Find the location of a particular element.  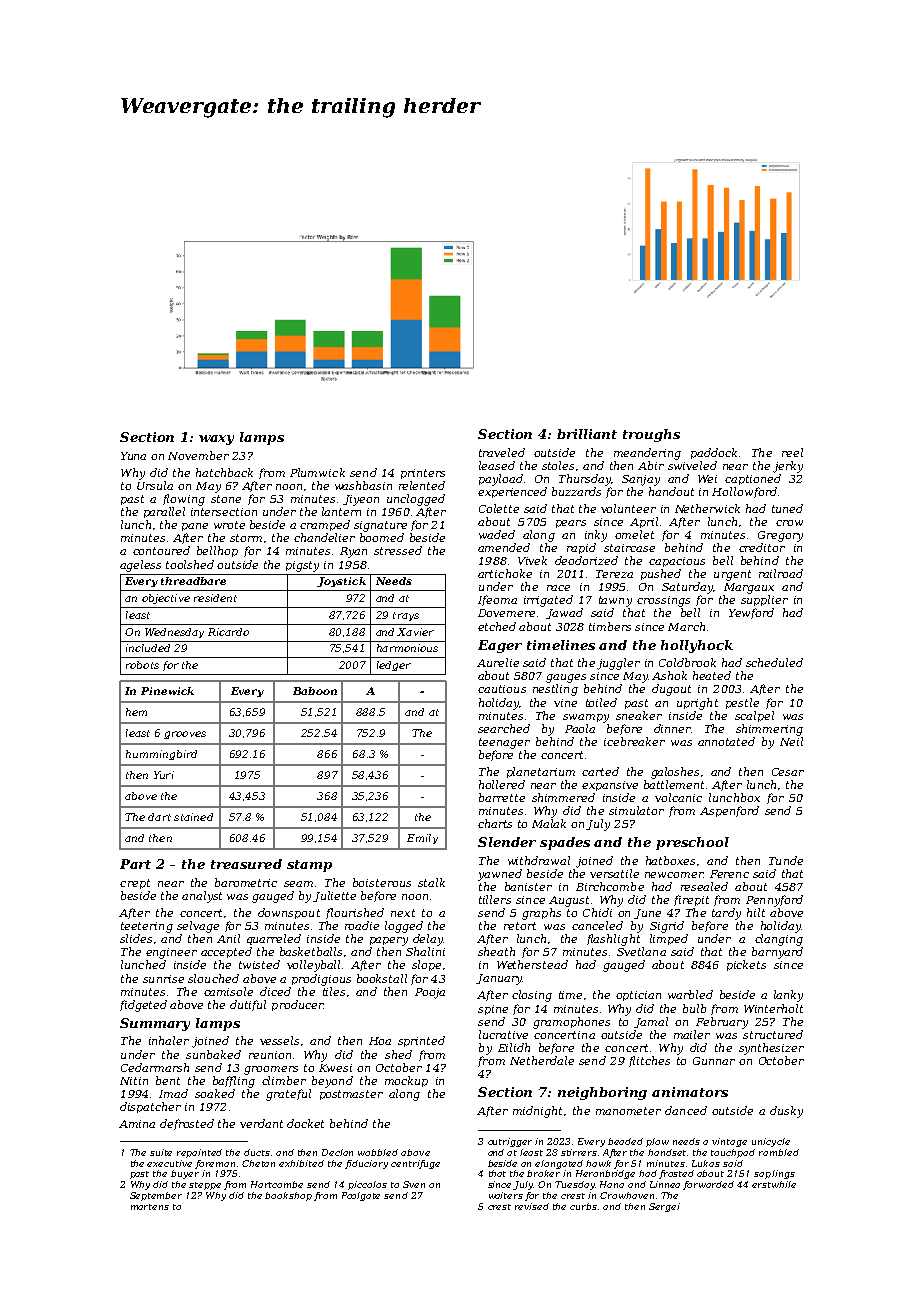

waxy is located at coordinates (216, 440).
